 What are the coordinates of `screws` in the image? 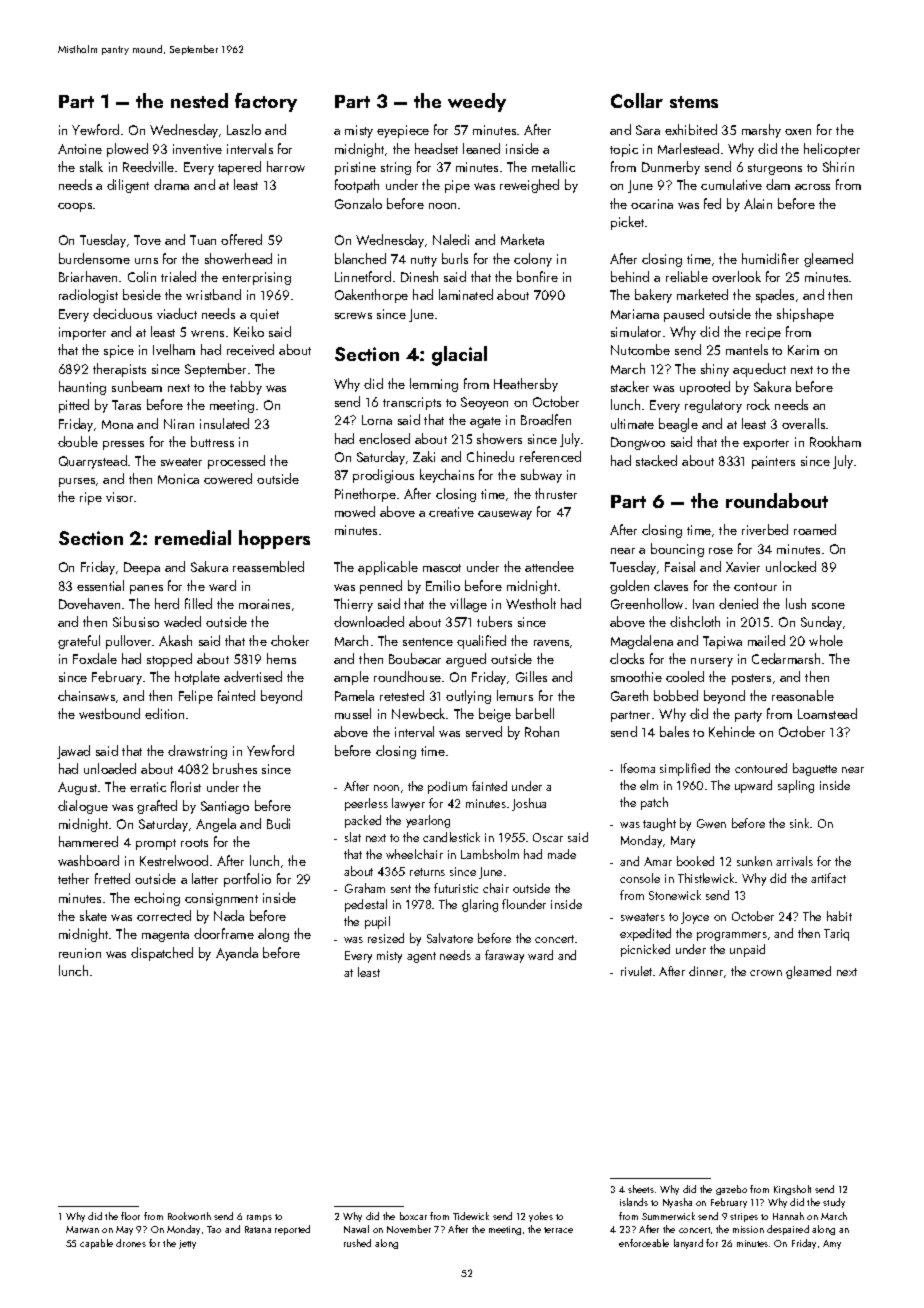 It's located at (353, 315).
